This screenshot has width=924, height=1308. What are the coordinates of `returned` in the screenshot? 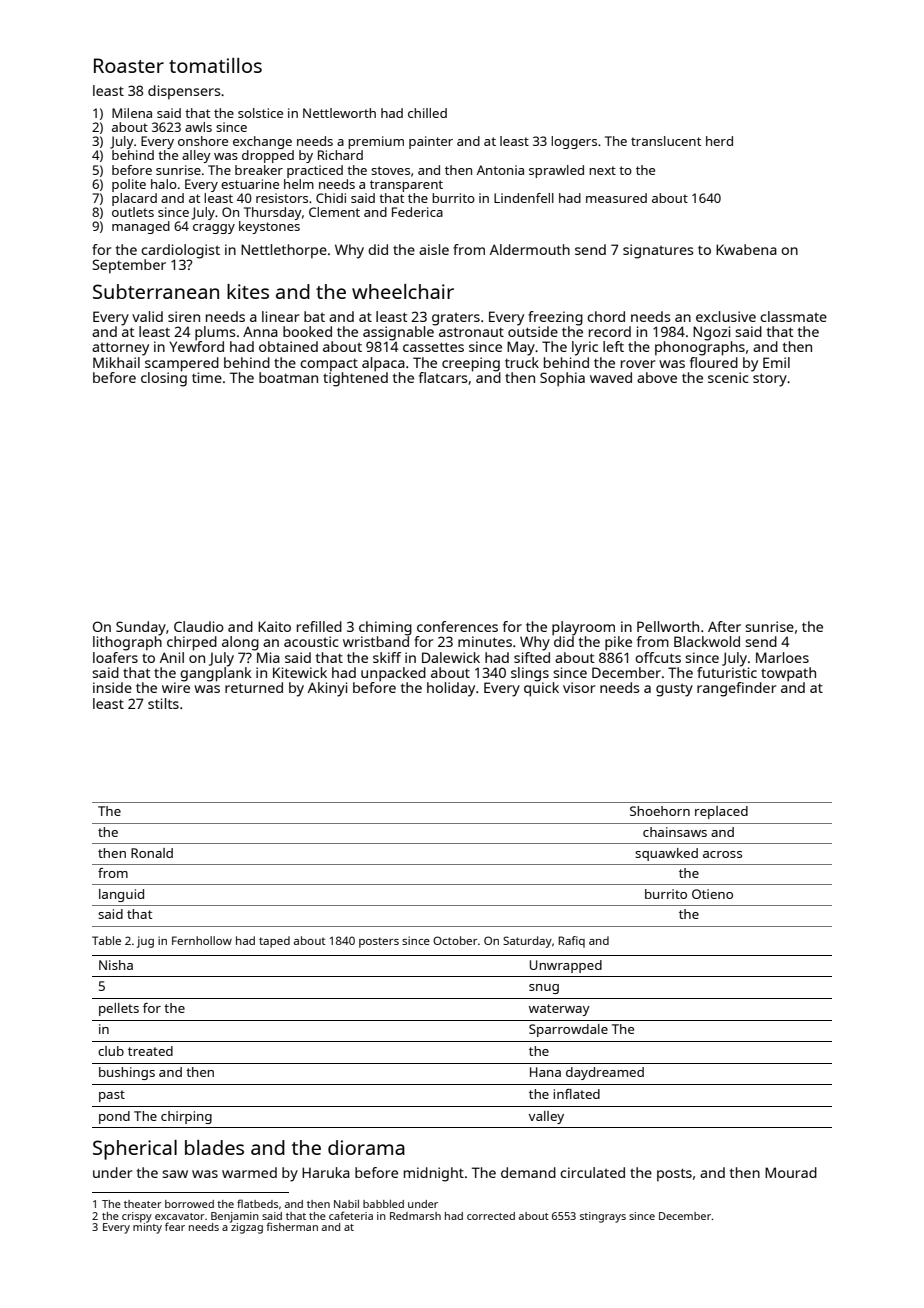 It's located at (254, 687).
